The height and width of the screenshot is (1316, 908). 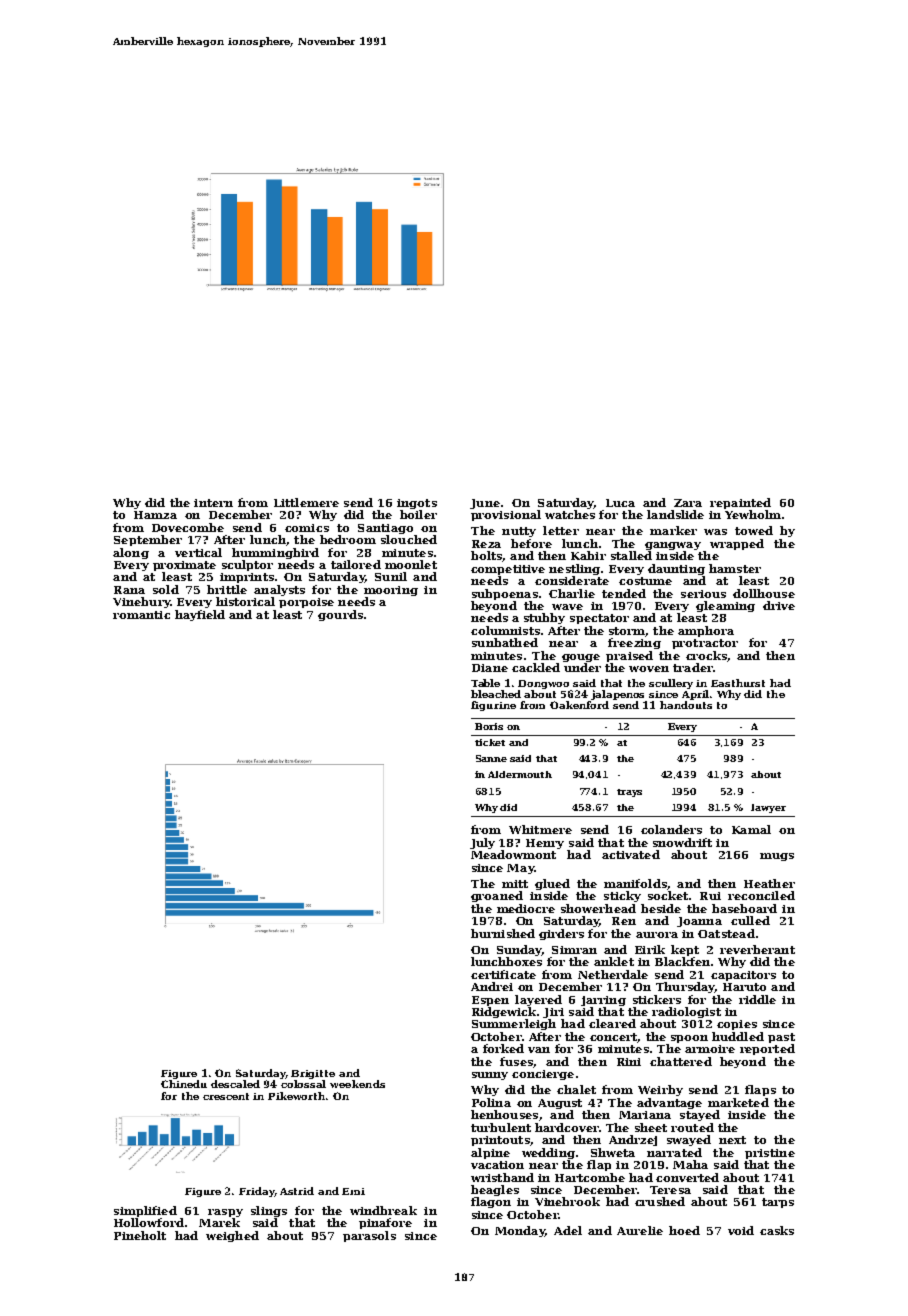 What do you see at coordinates (213, 503) in the screenshot?
I see `intern` at bounding box center [213, 503].
